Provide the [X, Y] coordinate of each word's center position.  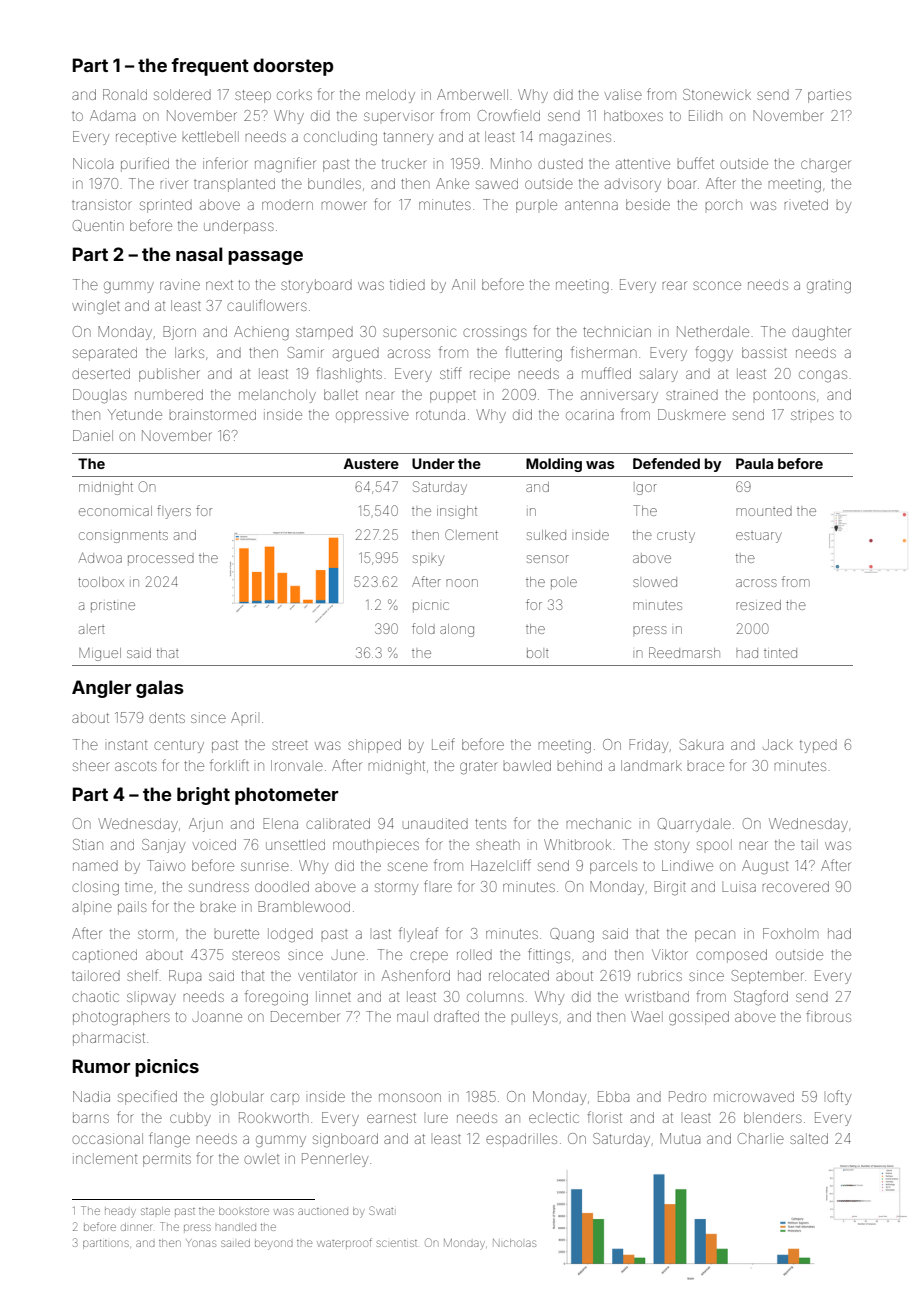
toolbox [101, 582]
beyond [274, 1245]
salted [809, 1138]
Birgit [670, 888]
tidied [407, 284]
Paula [754, 463]
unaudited [435, 823]
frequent [210, 67]
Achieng [261, 333]
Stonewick [717, 94]
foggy [714, 354]
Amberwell [472, 94]
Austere [371, 463]
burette [236, 934]
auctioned [323, 1211]
